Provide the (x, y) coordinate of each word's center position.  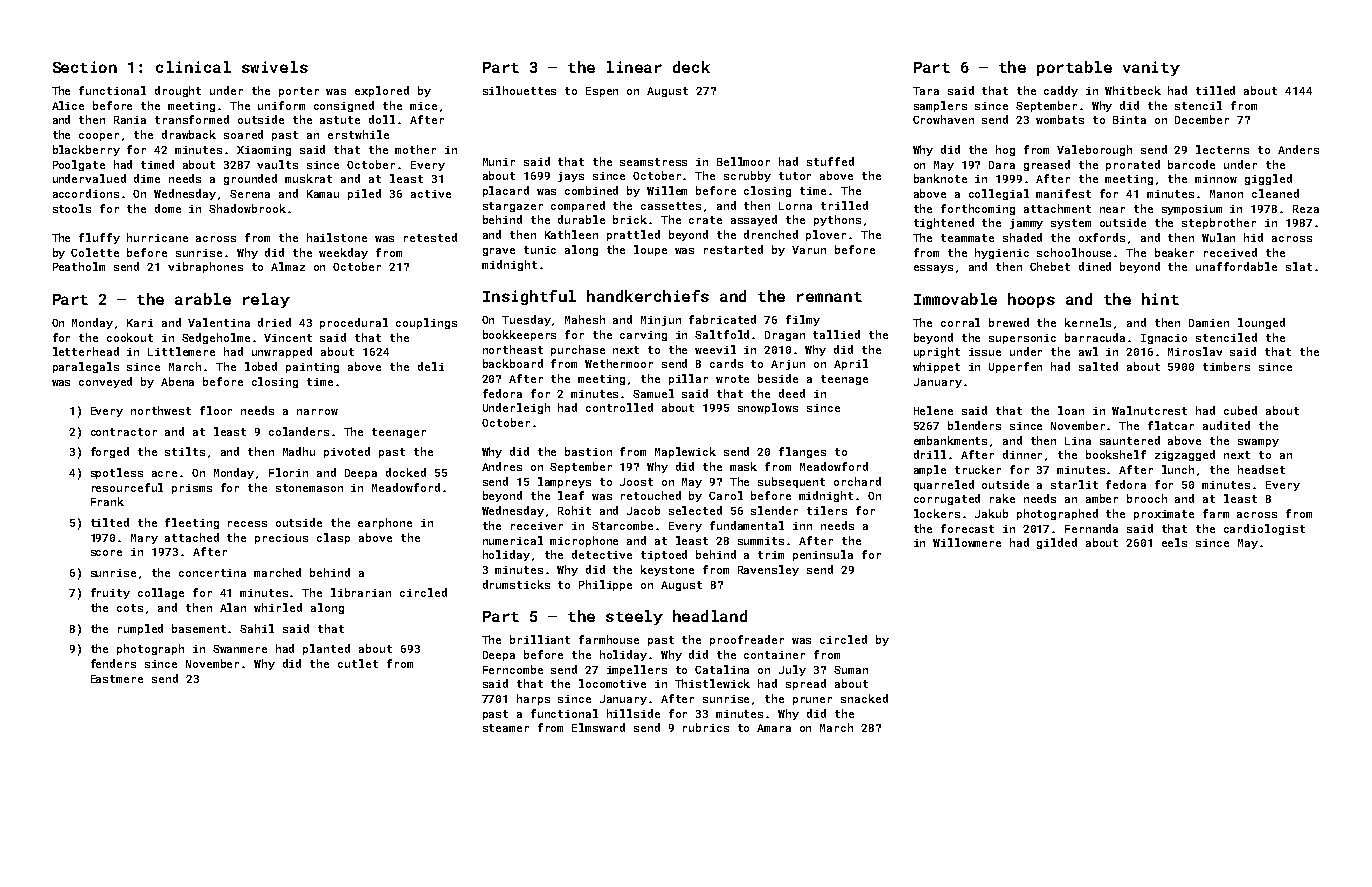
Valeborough (1094, 150)
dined (1095, 266)
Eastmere (117, 679)
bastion (588, 451)
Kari (140, 323)
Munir (499, 162)
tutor (795, 176)
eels (1174, 542)
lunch (1178, 469)
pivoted (347, 452)
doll (382, 119)
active (431, 194)
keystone (667, 570)
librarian (361, 592)
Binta (1129, 120)
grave (499, 252)
